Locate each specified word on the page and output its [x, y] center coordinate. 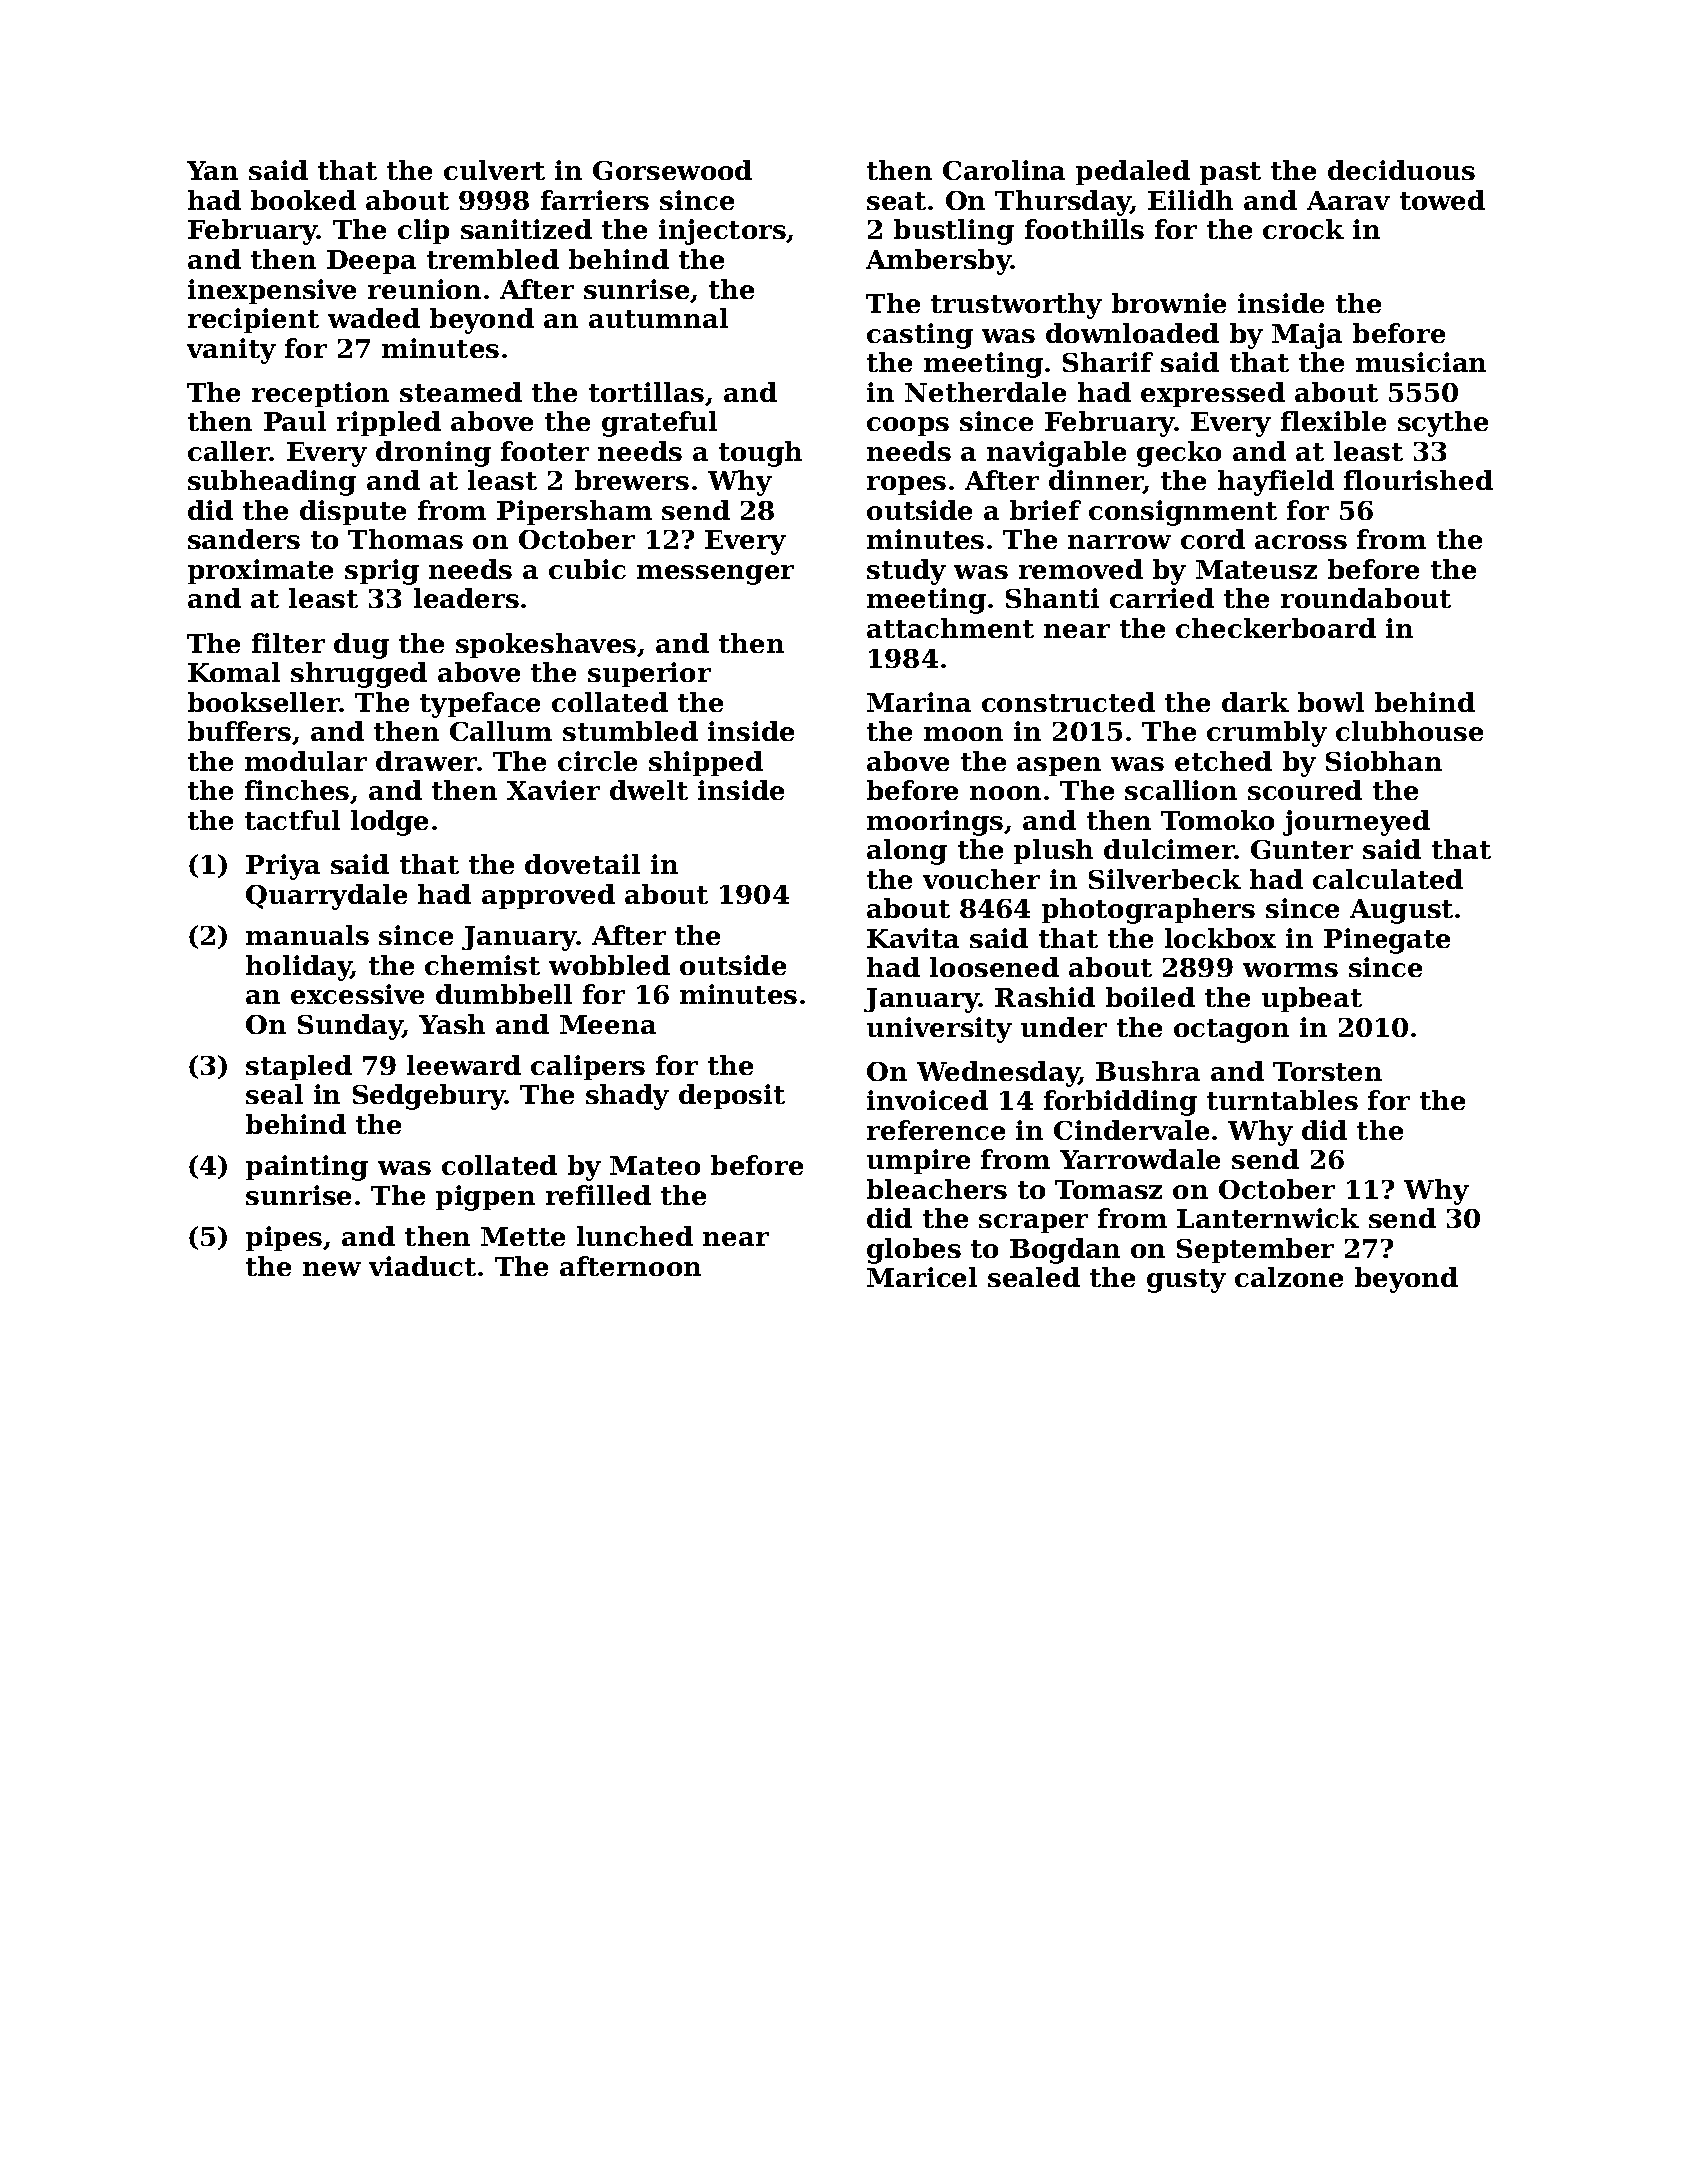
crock [1303, 229]
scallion [1181, 790]
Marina [919, 702]
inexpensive [272, 291]
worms [1290, 970]
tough [760, 454]
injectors [722, 232]
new [332, 1269]
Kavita [913, 938]
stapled [299, 1067]
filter [288, 643]
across [1301, 542]
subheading [272, 483]
